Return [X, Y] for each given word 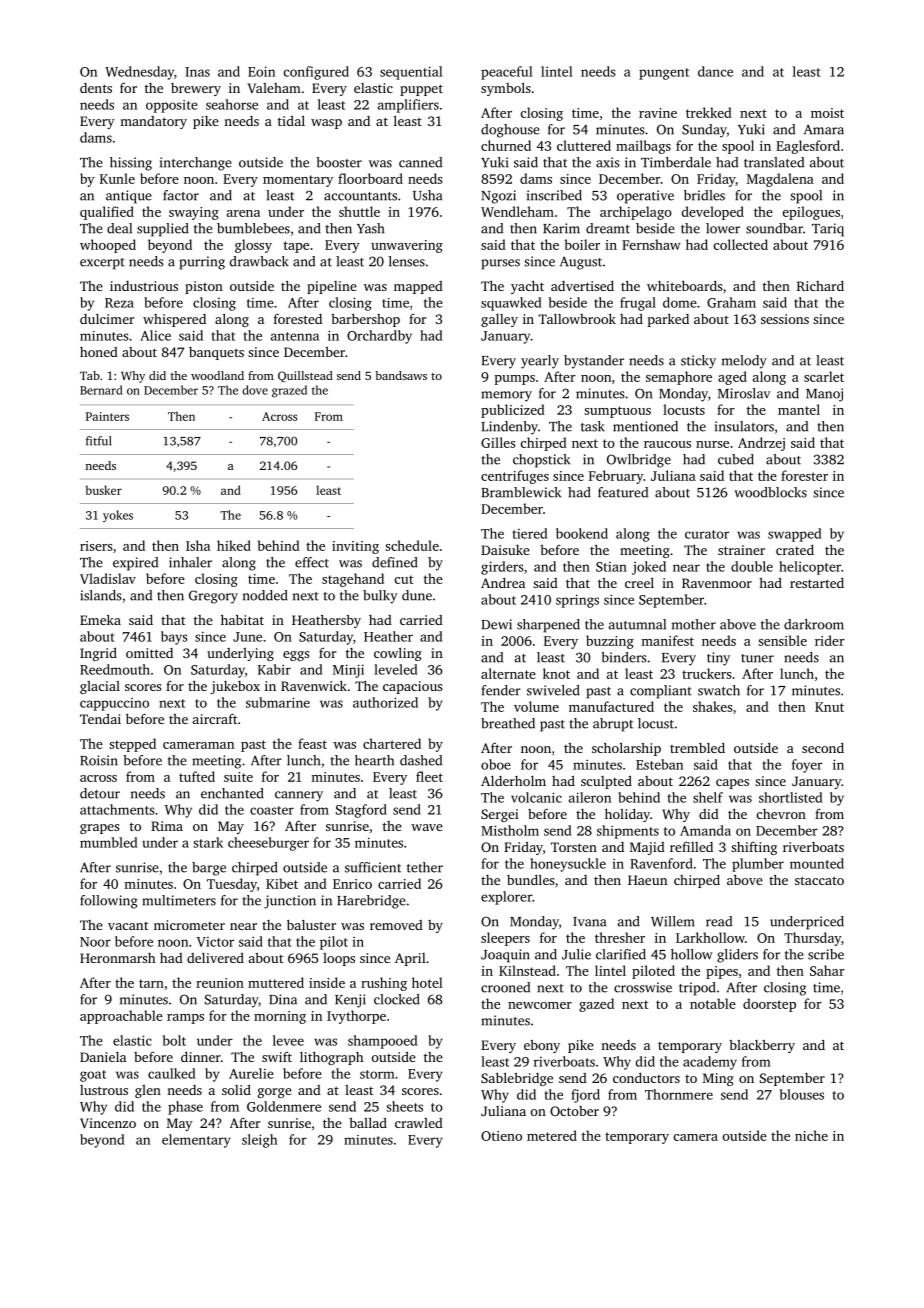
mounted [817, 863]
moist [827, 113]
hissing [131, 164]
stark [208, 842]
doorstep [769, 1005]
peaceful [507, 73]
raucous [667, 444]
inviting [355, 547]
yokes [118, 516]
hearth [374, 760]
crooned [505, 987]
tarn [151, 983]
